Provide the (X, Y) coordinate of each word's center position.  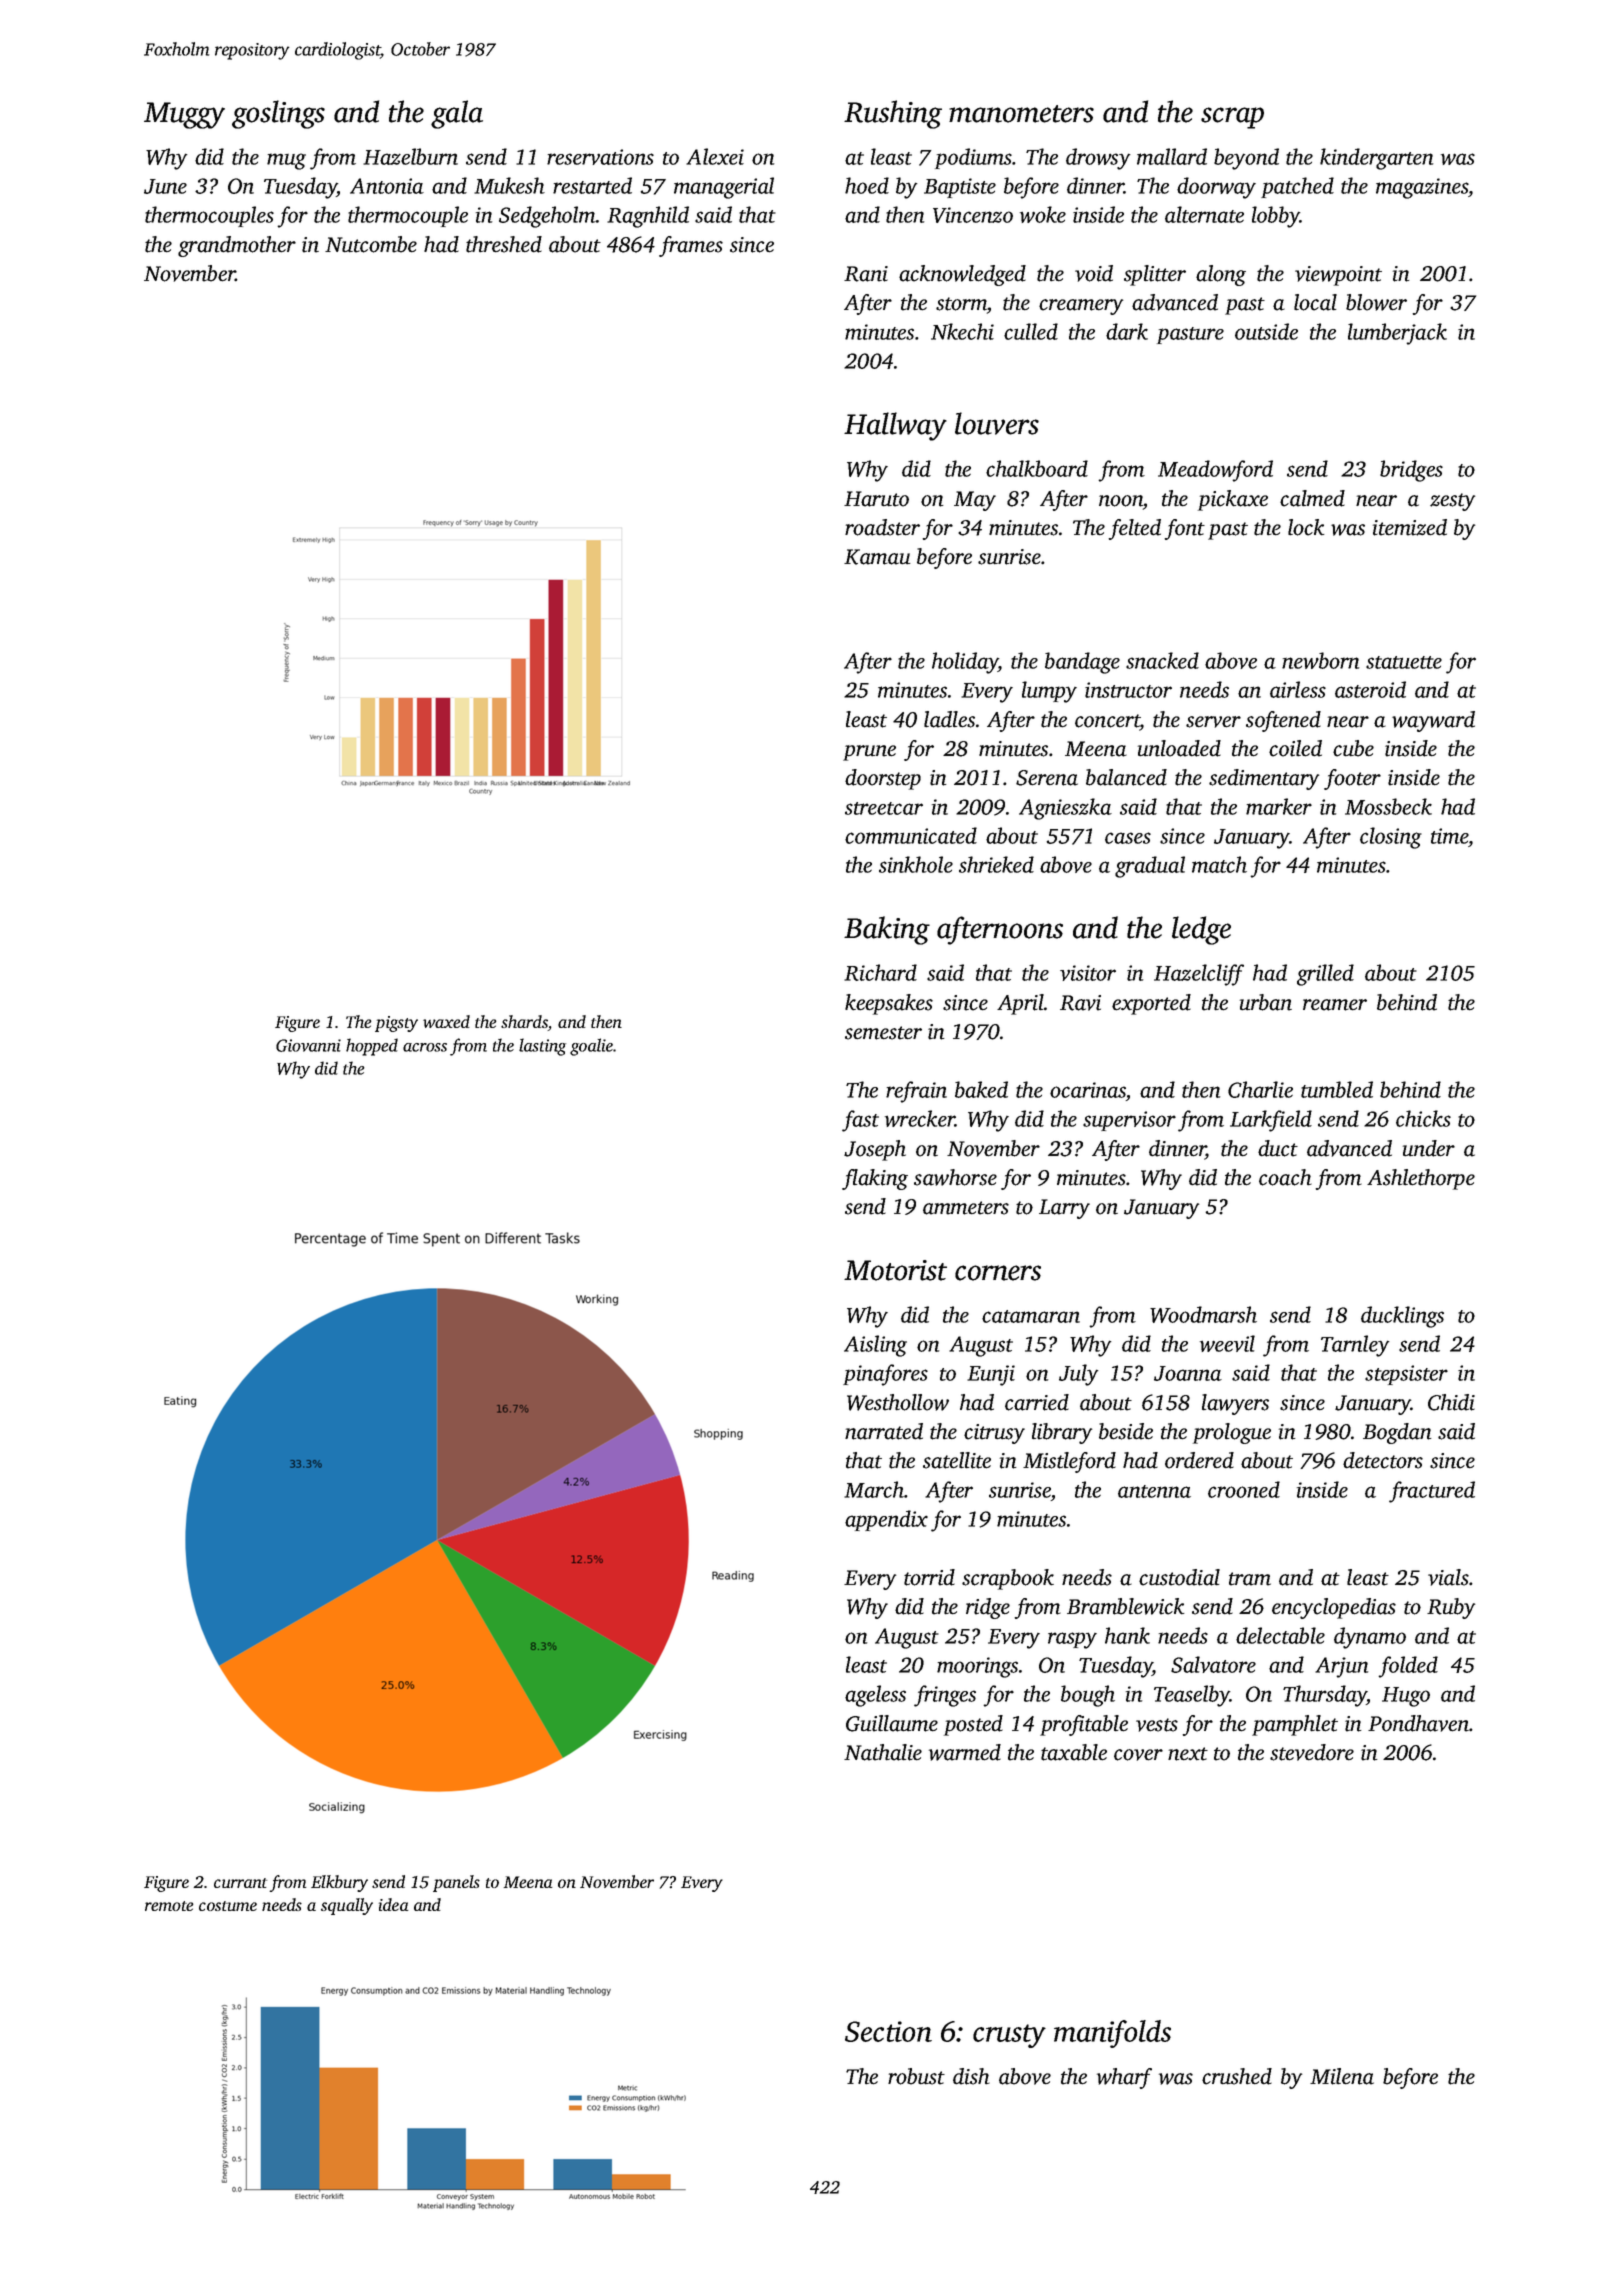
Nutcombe (371, 244)
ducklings (1402, 1317)
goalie (591, 1047)
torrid (929, 1577)
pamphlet (1295, 1725)
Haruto (876, 499)
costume (228, 1906)
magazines (1422, 188)
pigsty (396, 1024)
